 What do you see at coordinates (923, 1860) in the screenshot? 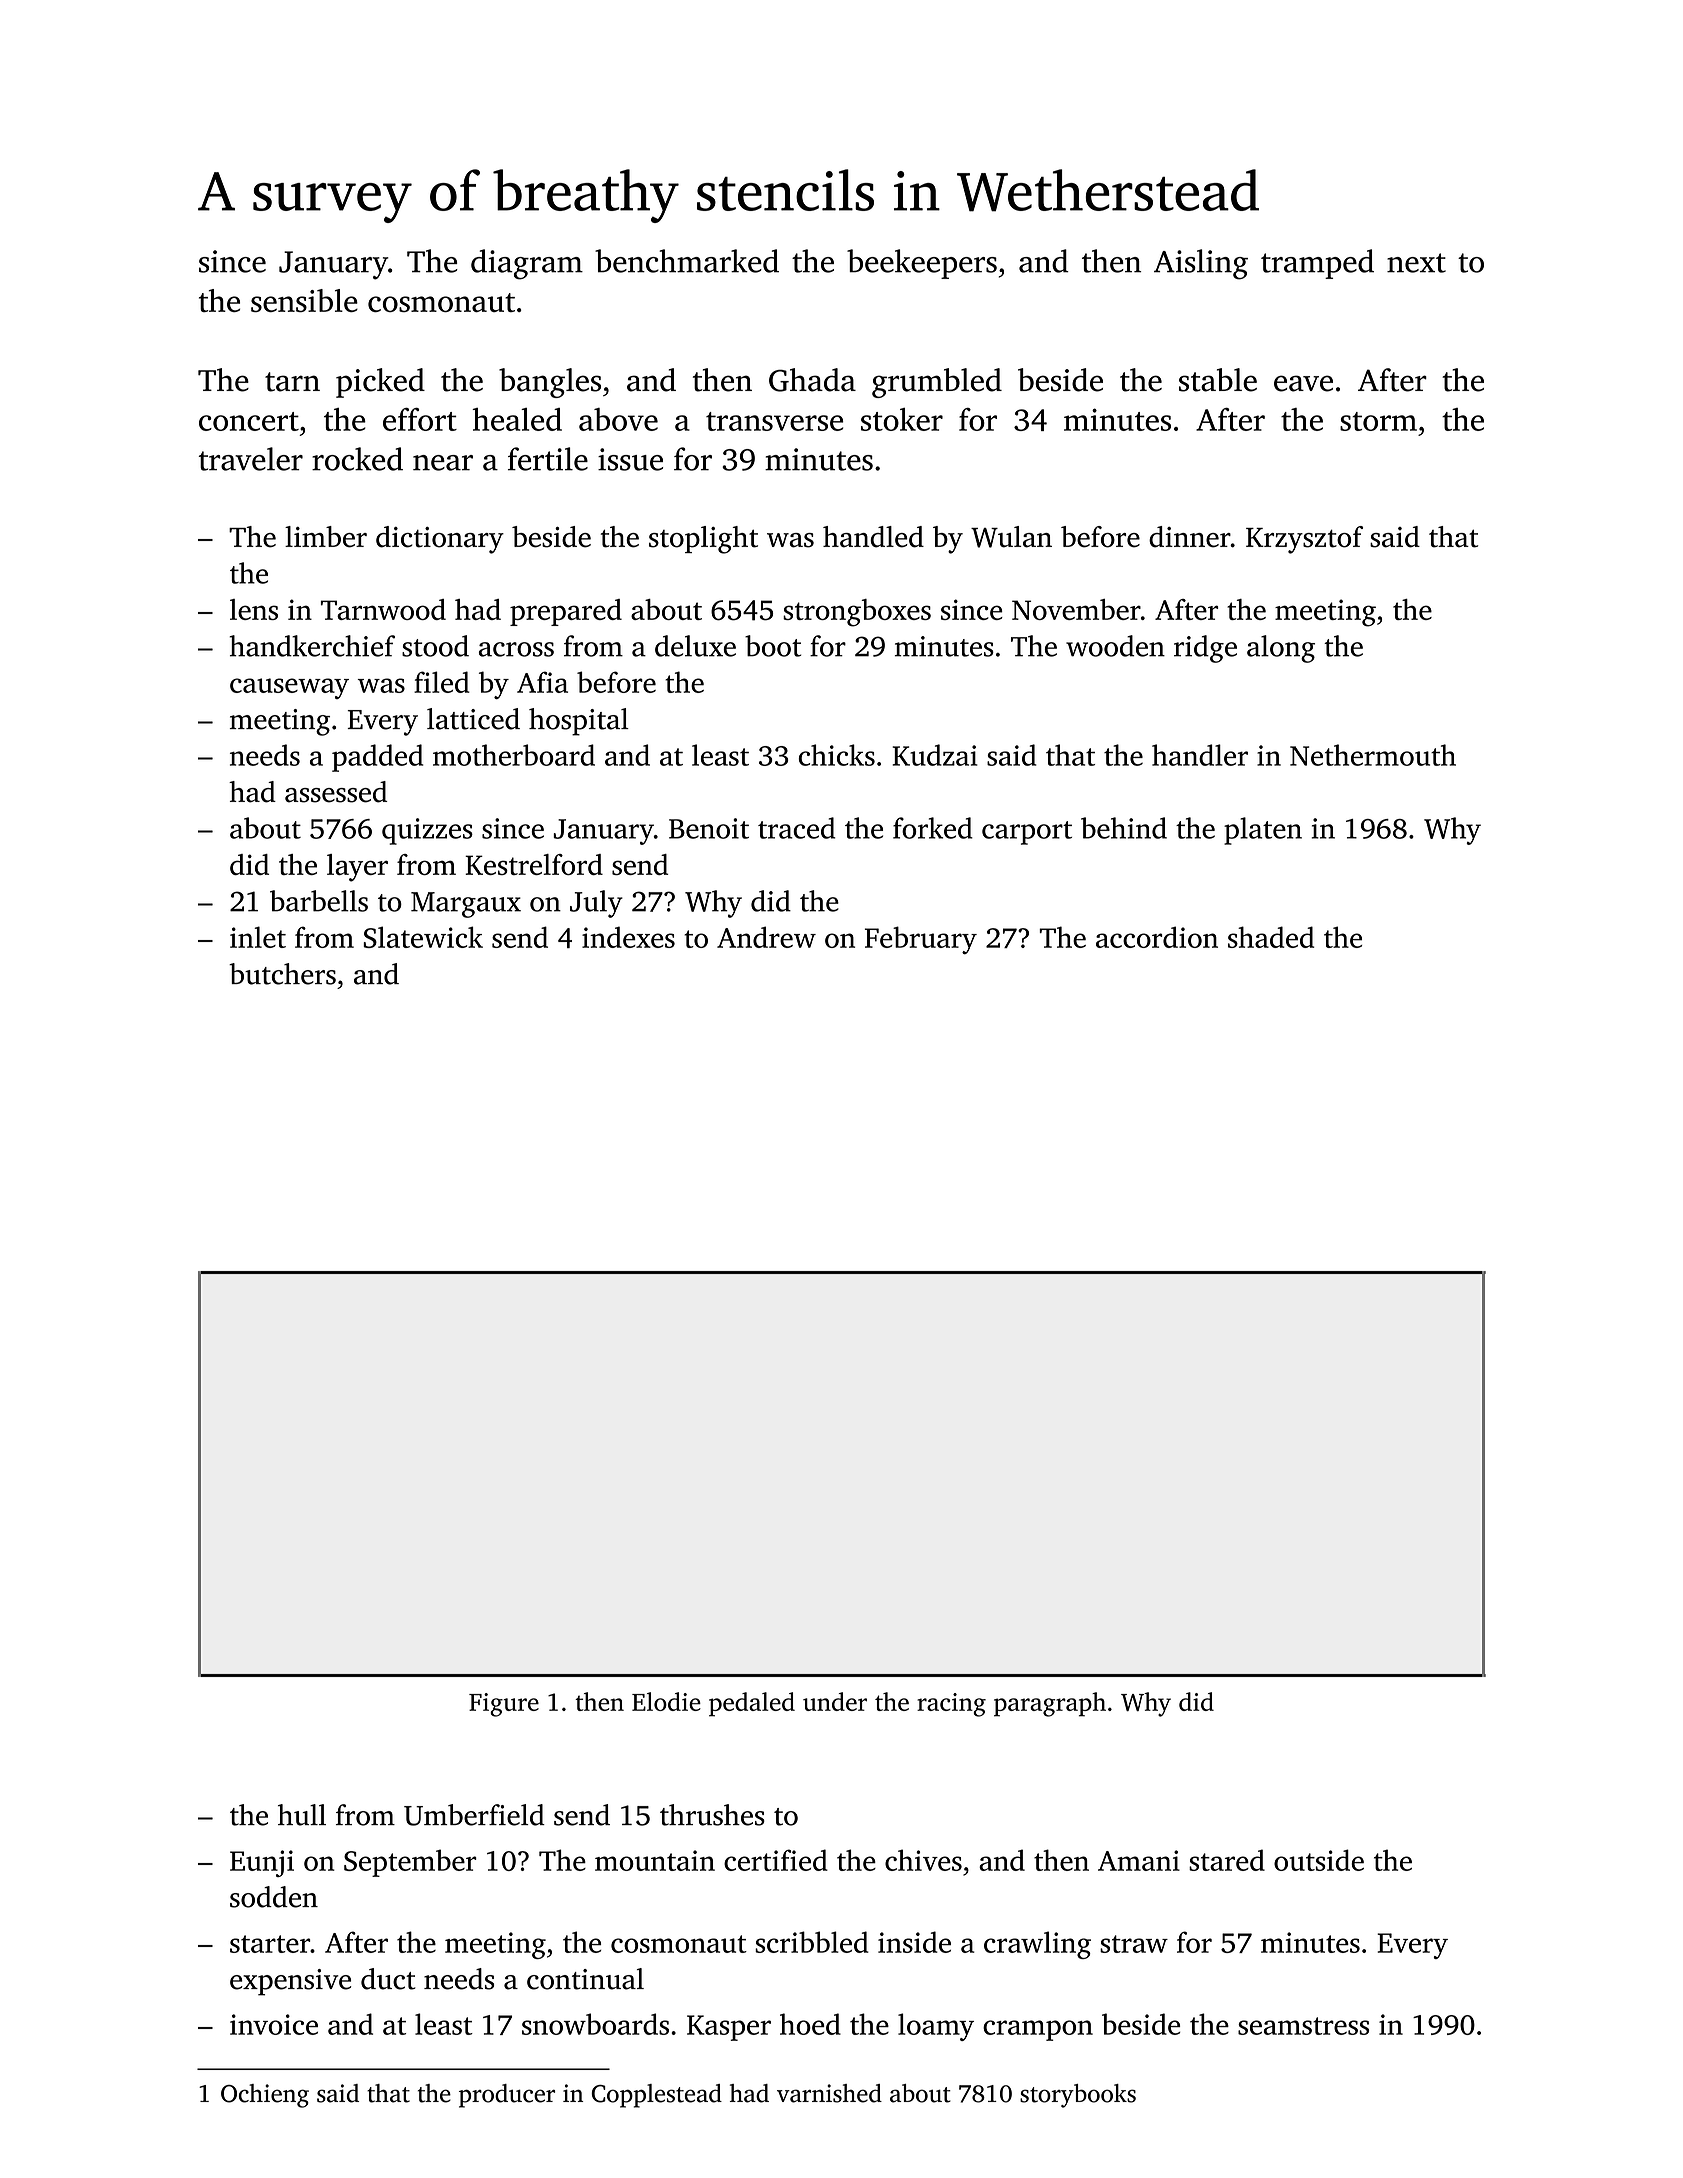
I see `chives` at bounding box center [923, 1860].
